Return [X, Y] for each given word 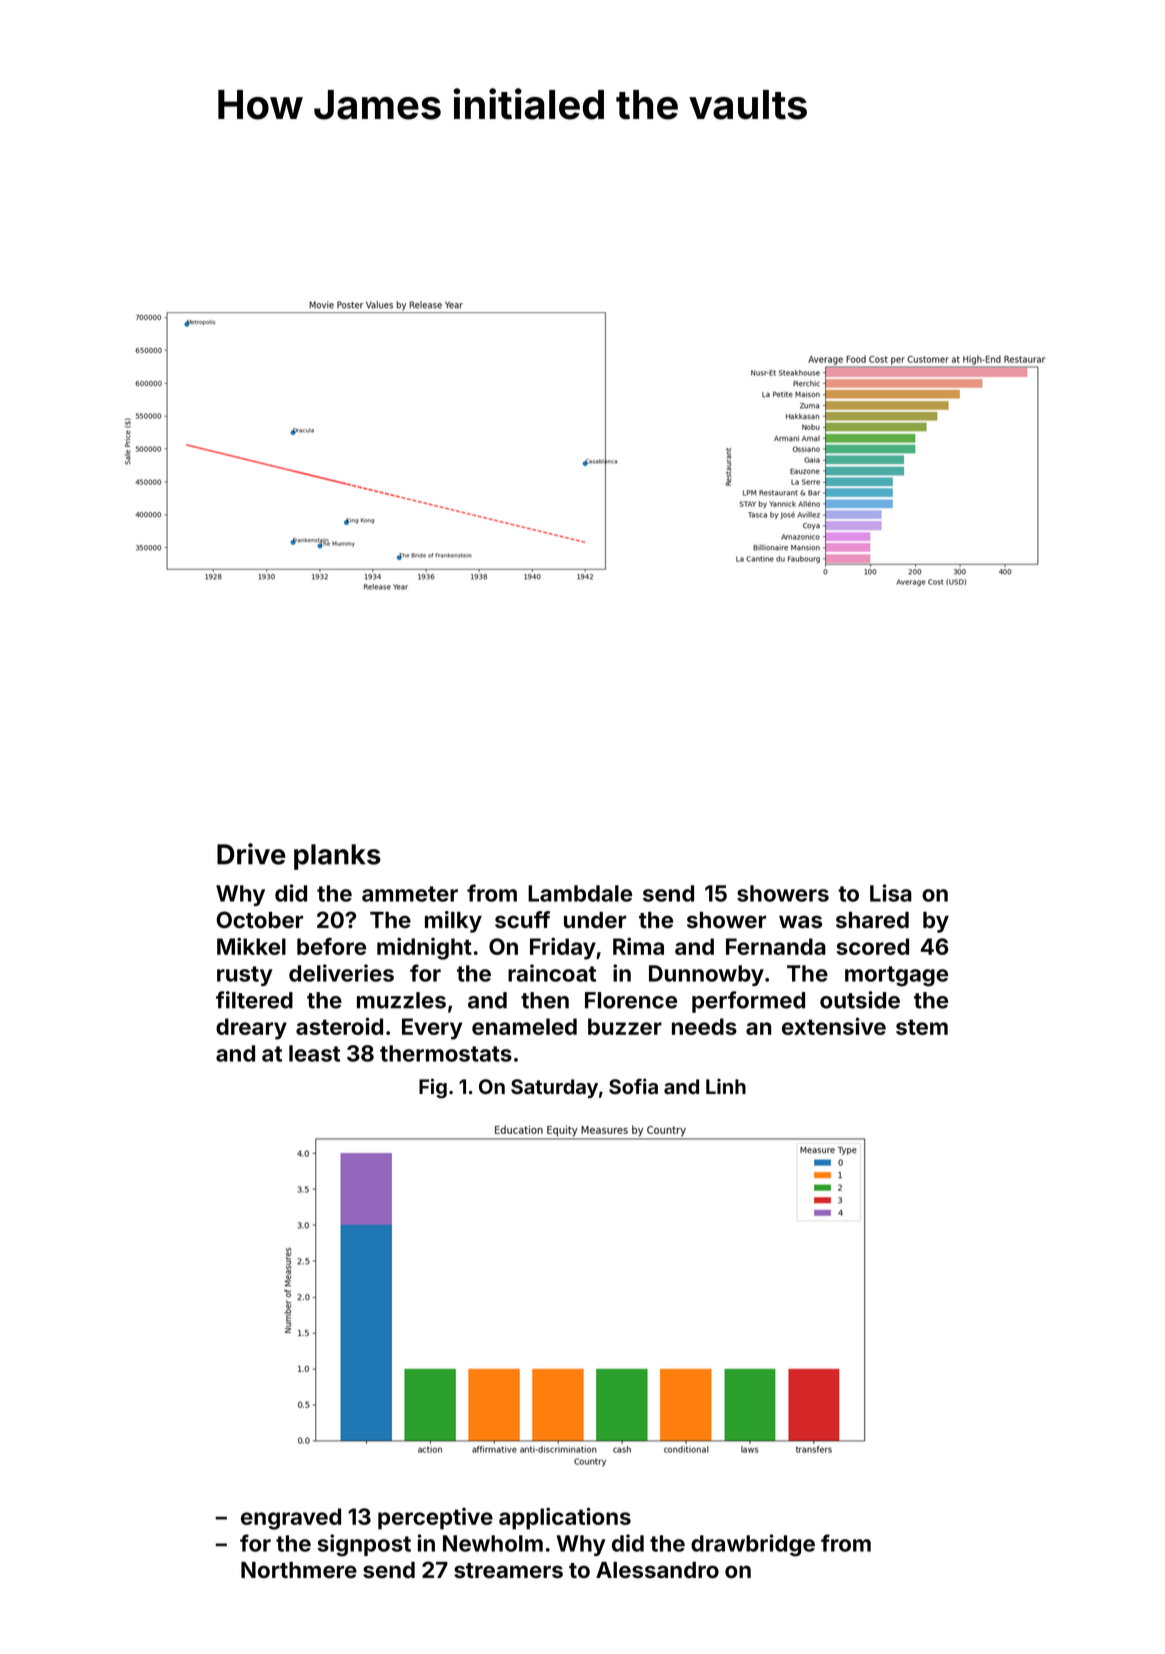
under [595, 920]
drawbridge [753, 1545]
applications [565, 1518]
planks [337, 857]
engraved [291, 1519]
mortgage [896, 976]
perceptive [435, 1518]
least [314, 1053]
